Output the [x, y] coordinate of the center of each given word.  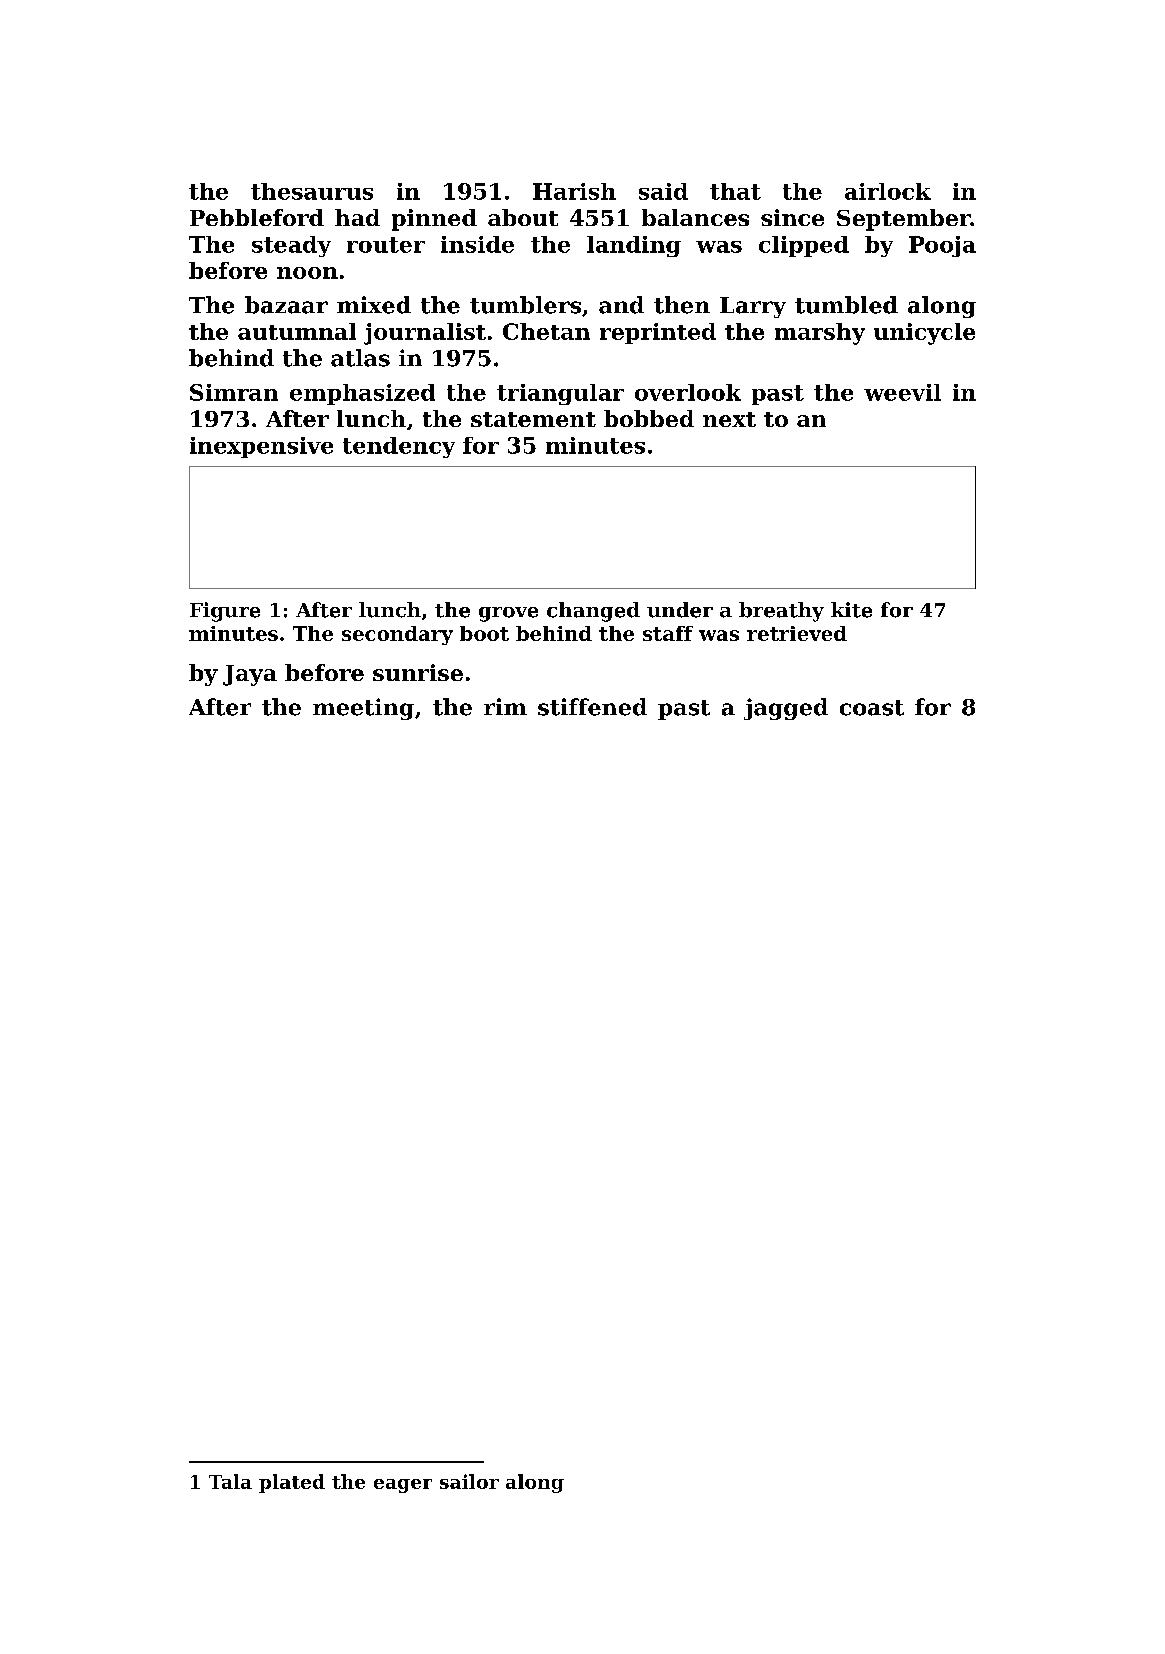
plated [292, 1483]
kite [851, 610]
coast [872, 708]
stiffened [592, 707]
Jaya [250, 675]
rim [505, 706]
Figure [225, 612]
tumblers [525, 305]
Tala [230, 1481]
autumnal [297, 331]
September [904, 220]
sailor [469, 1481]
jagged [786, 709]
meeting [363, 709]
